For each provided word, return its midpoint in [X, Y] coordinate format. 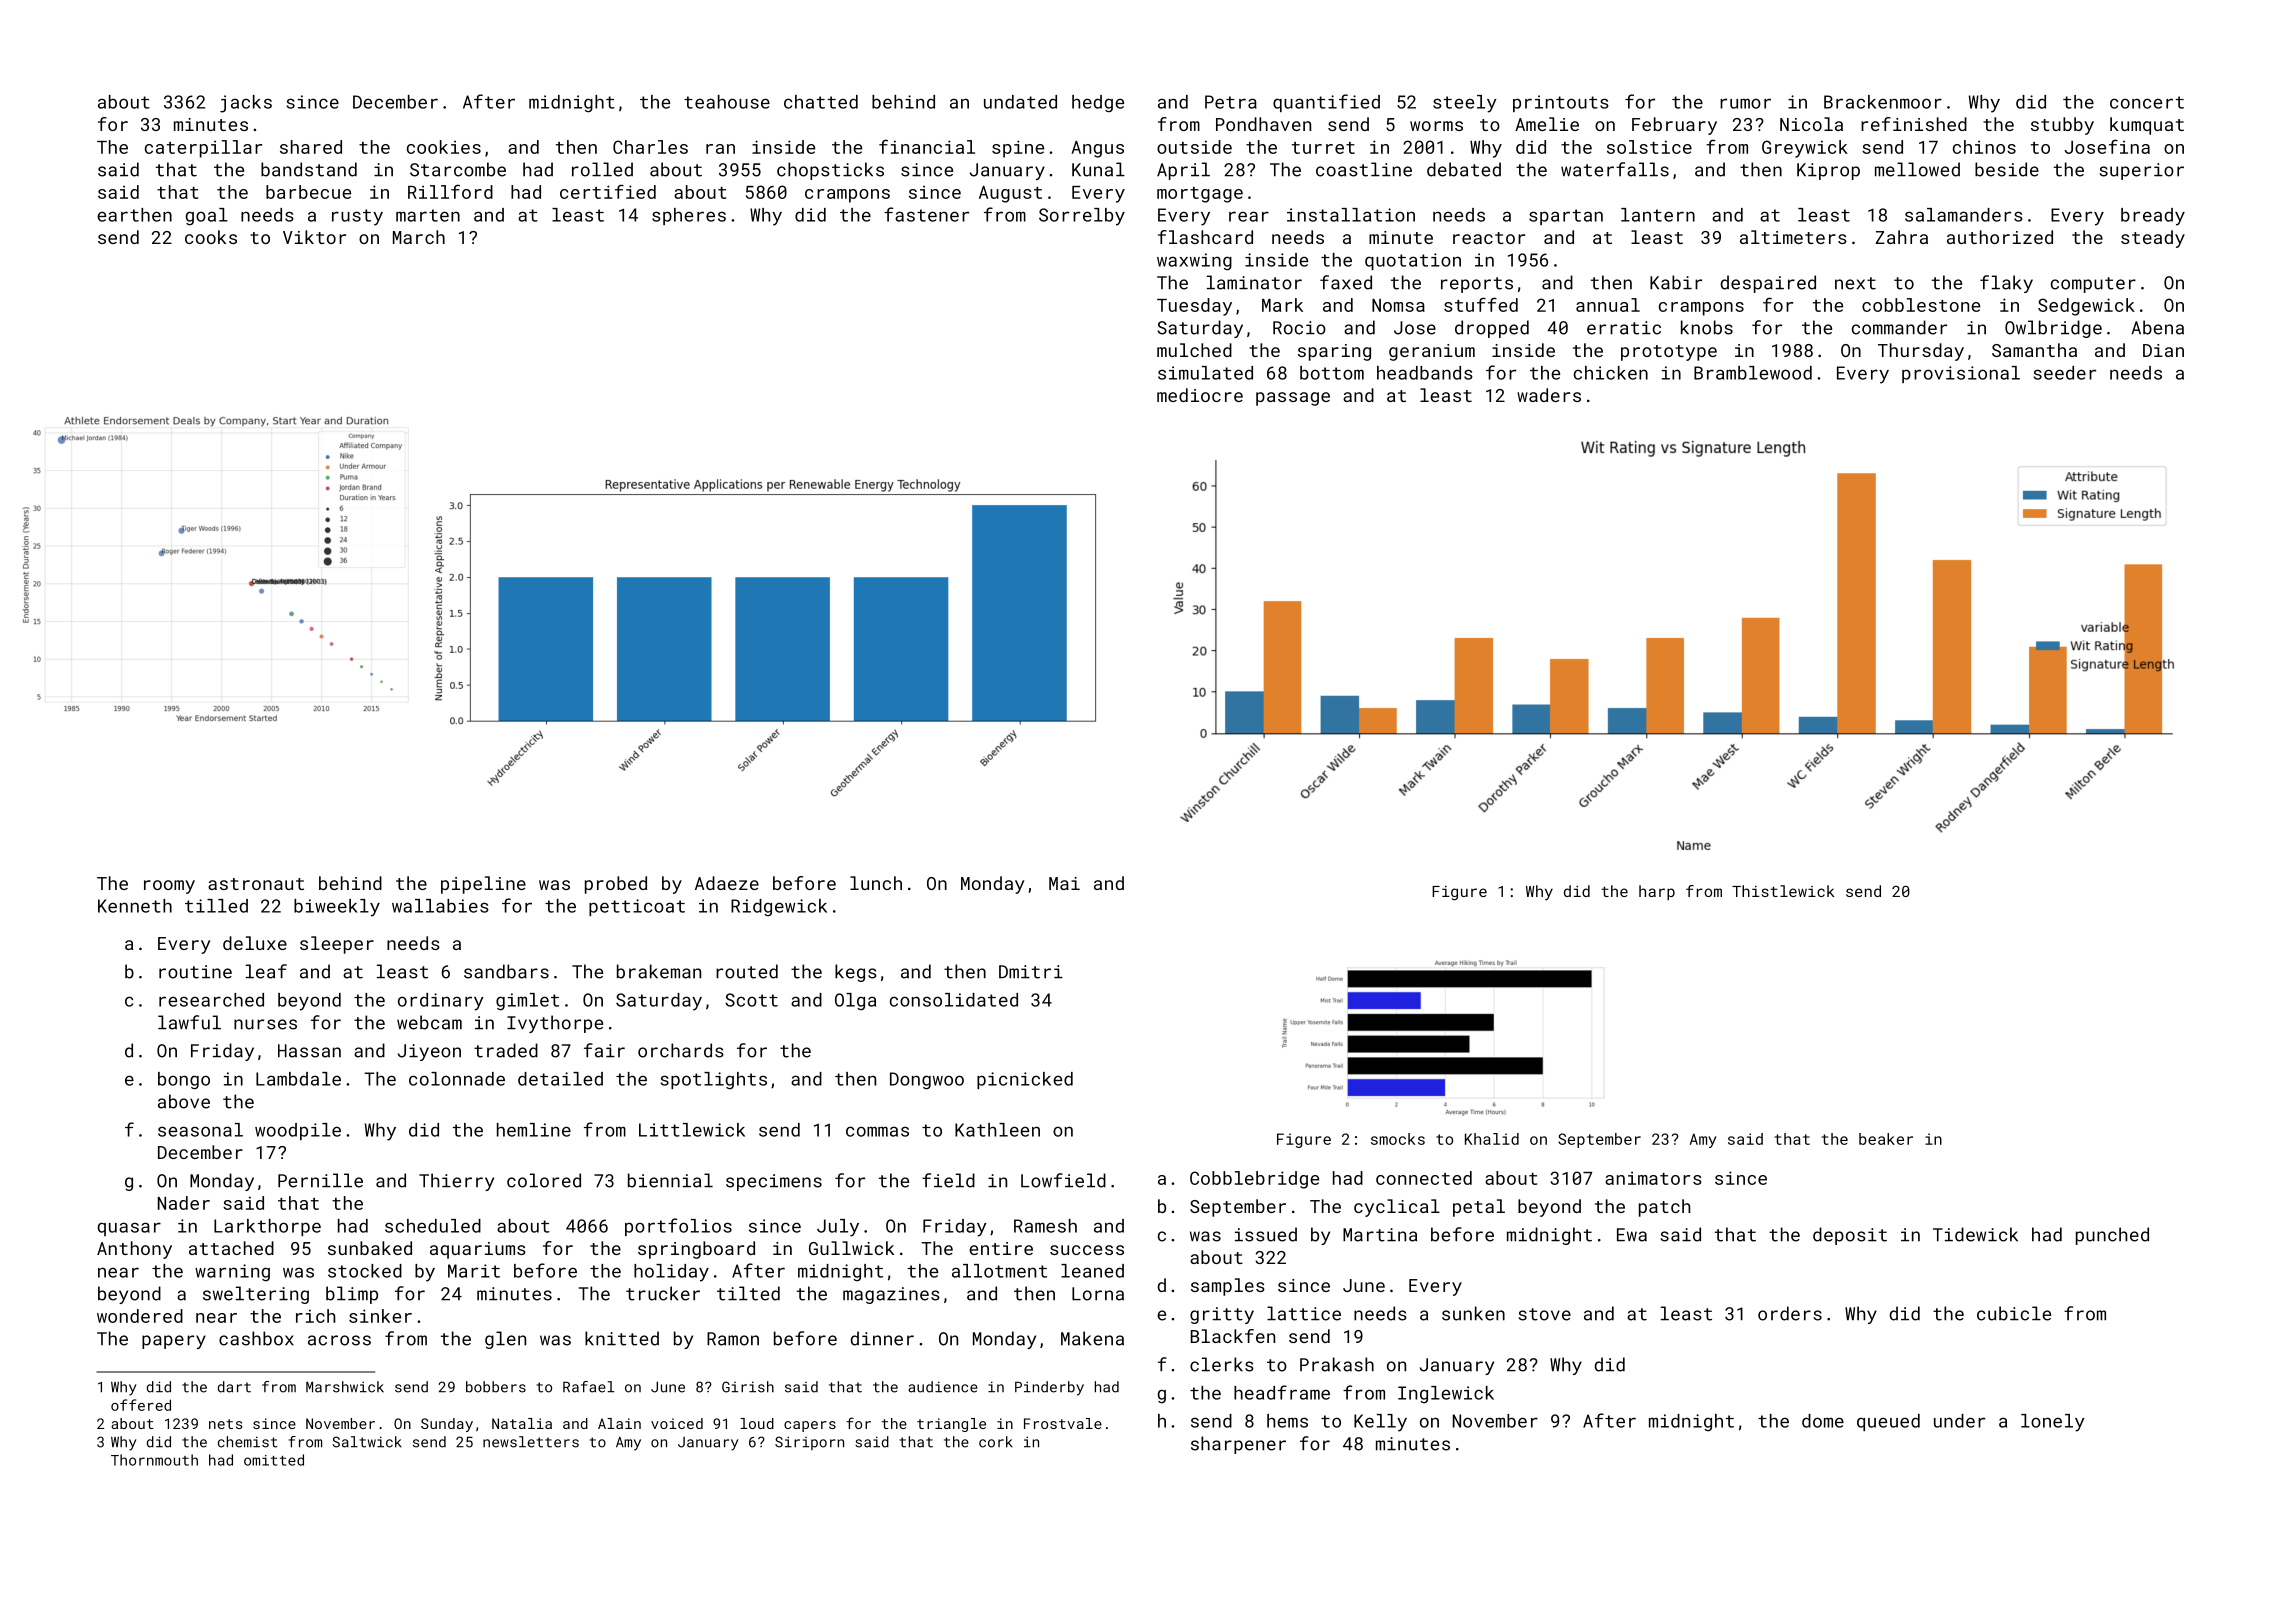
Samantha [2034, 350]
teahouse [727, 102]
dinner [882, 1338]
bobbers [496, 1387]
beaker [1886, 1139]
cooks [211, 237]
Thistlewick [1783, 891]
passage [1293, 399]
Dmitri [1031, 972]
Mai [1064, 883]
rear [1249, 216]
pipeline [483, 885]
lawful [189, 1022]
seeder [2065, 373]
